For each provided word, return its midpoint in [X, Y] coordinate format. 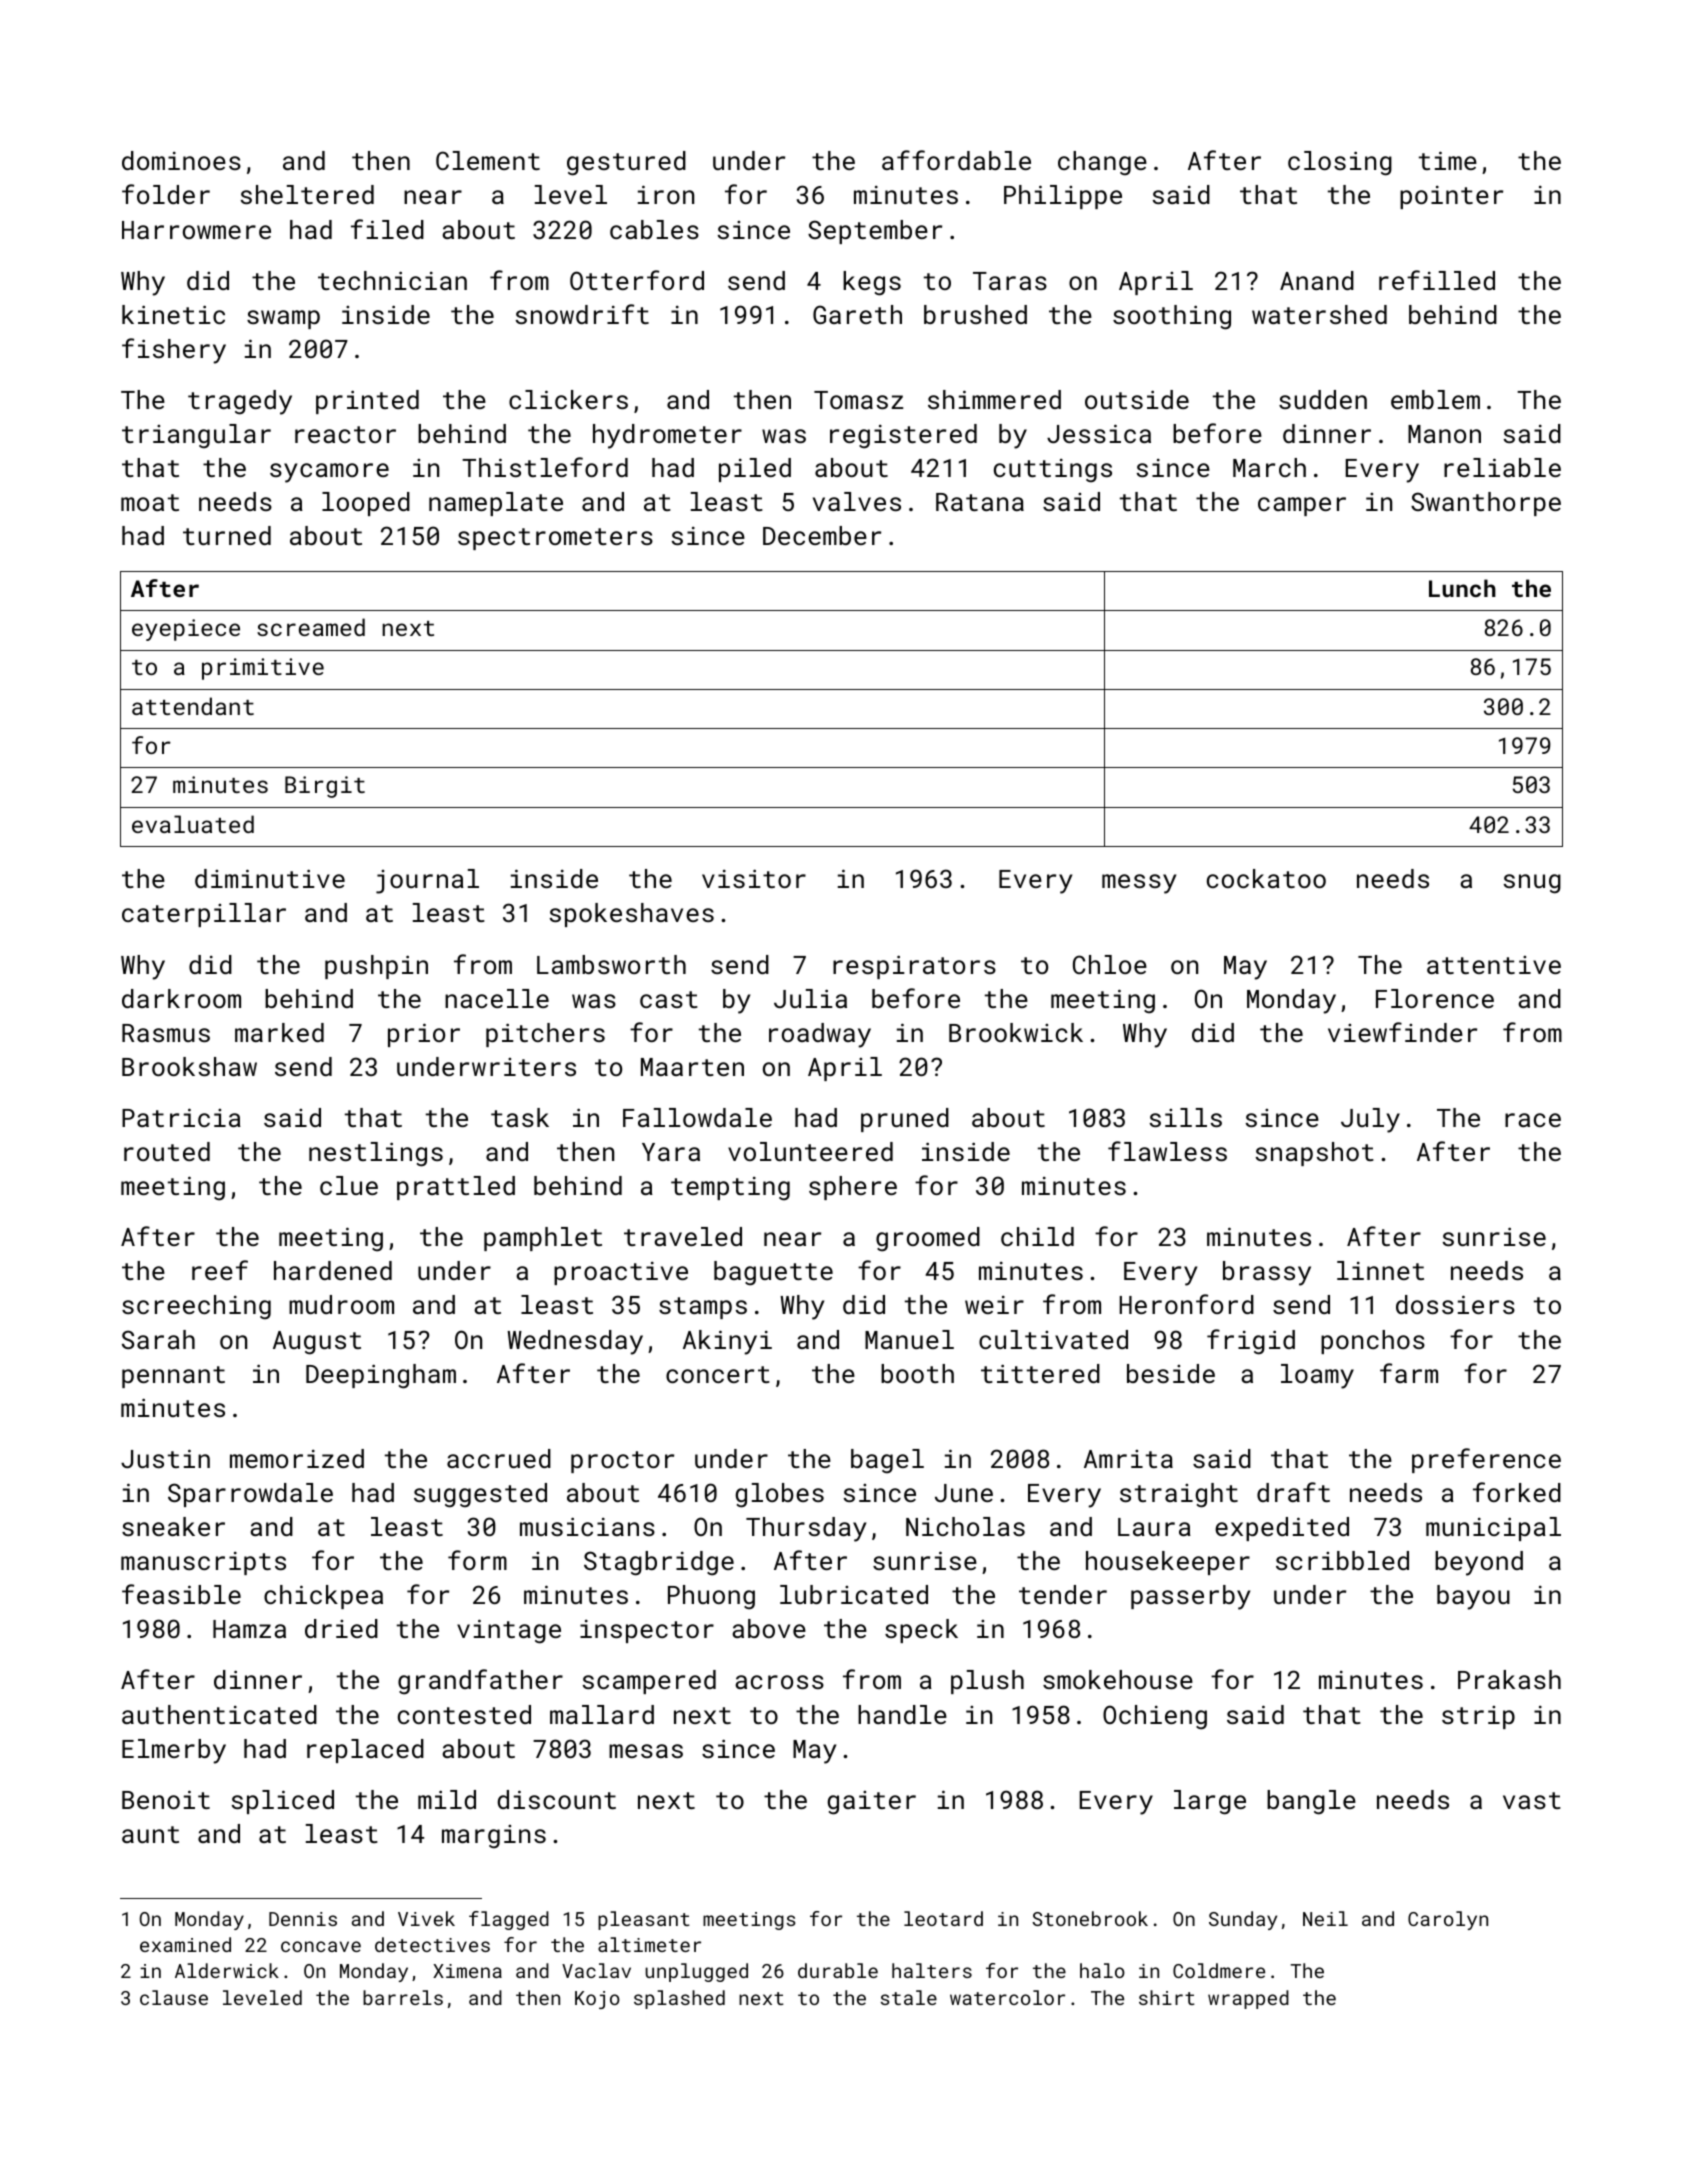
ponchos [1373, 1342]
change [1102, 163]
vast [1532, 1800]
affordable [956, 160]
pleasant [644, 1920]
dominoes [181, 160]
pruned [905, 1120]
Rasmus [166, 1033]
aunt [150, 1834]
